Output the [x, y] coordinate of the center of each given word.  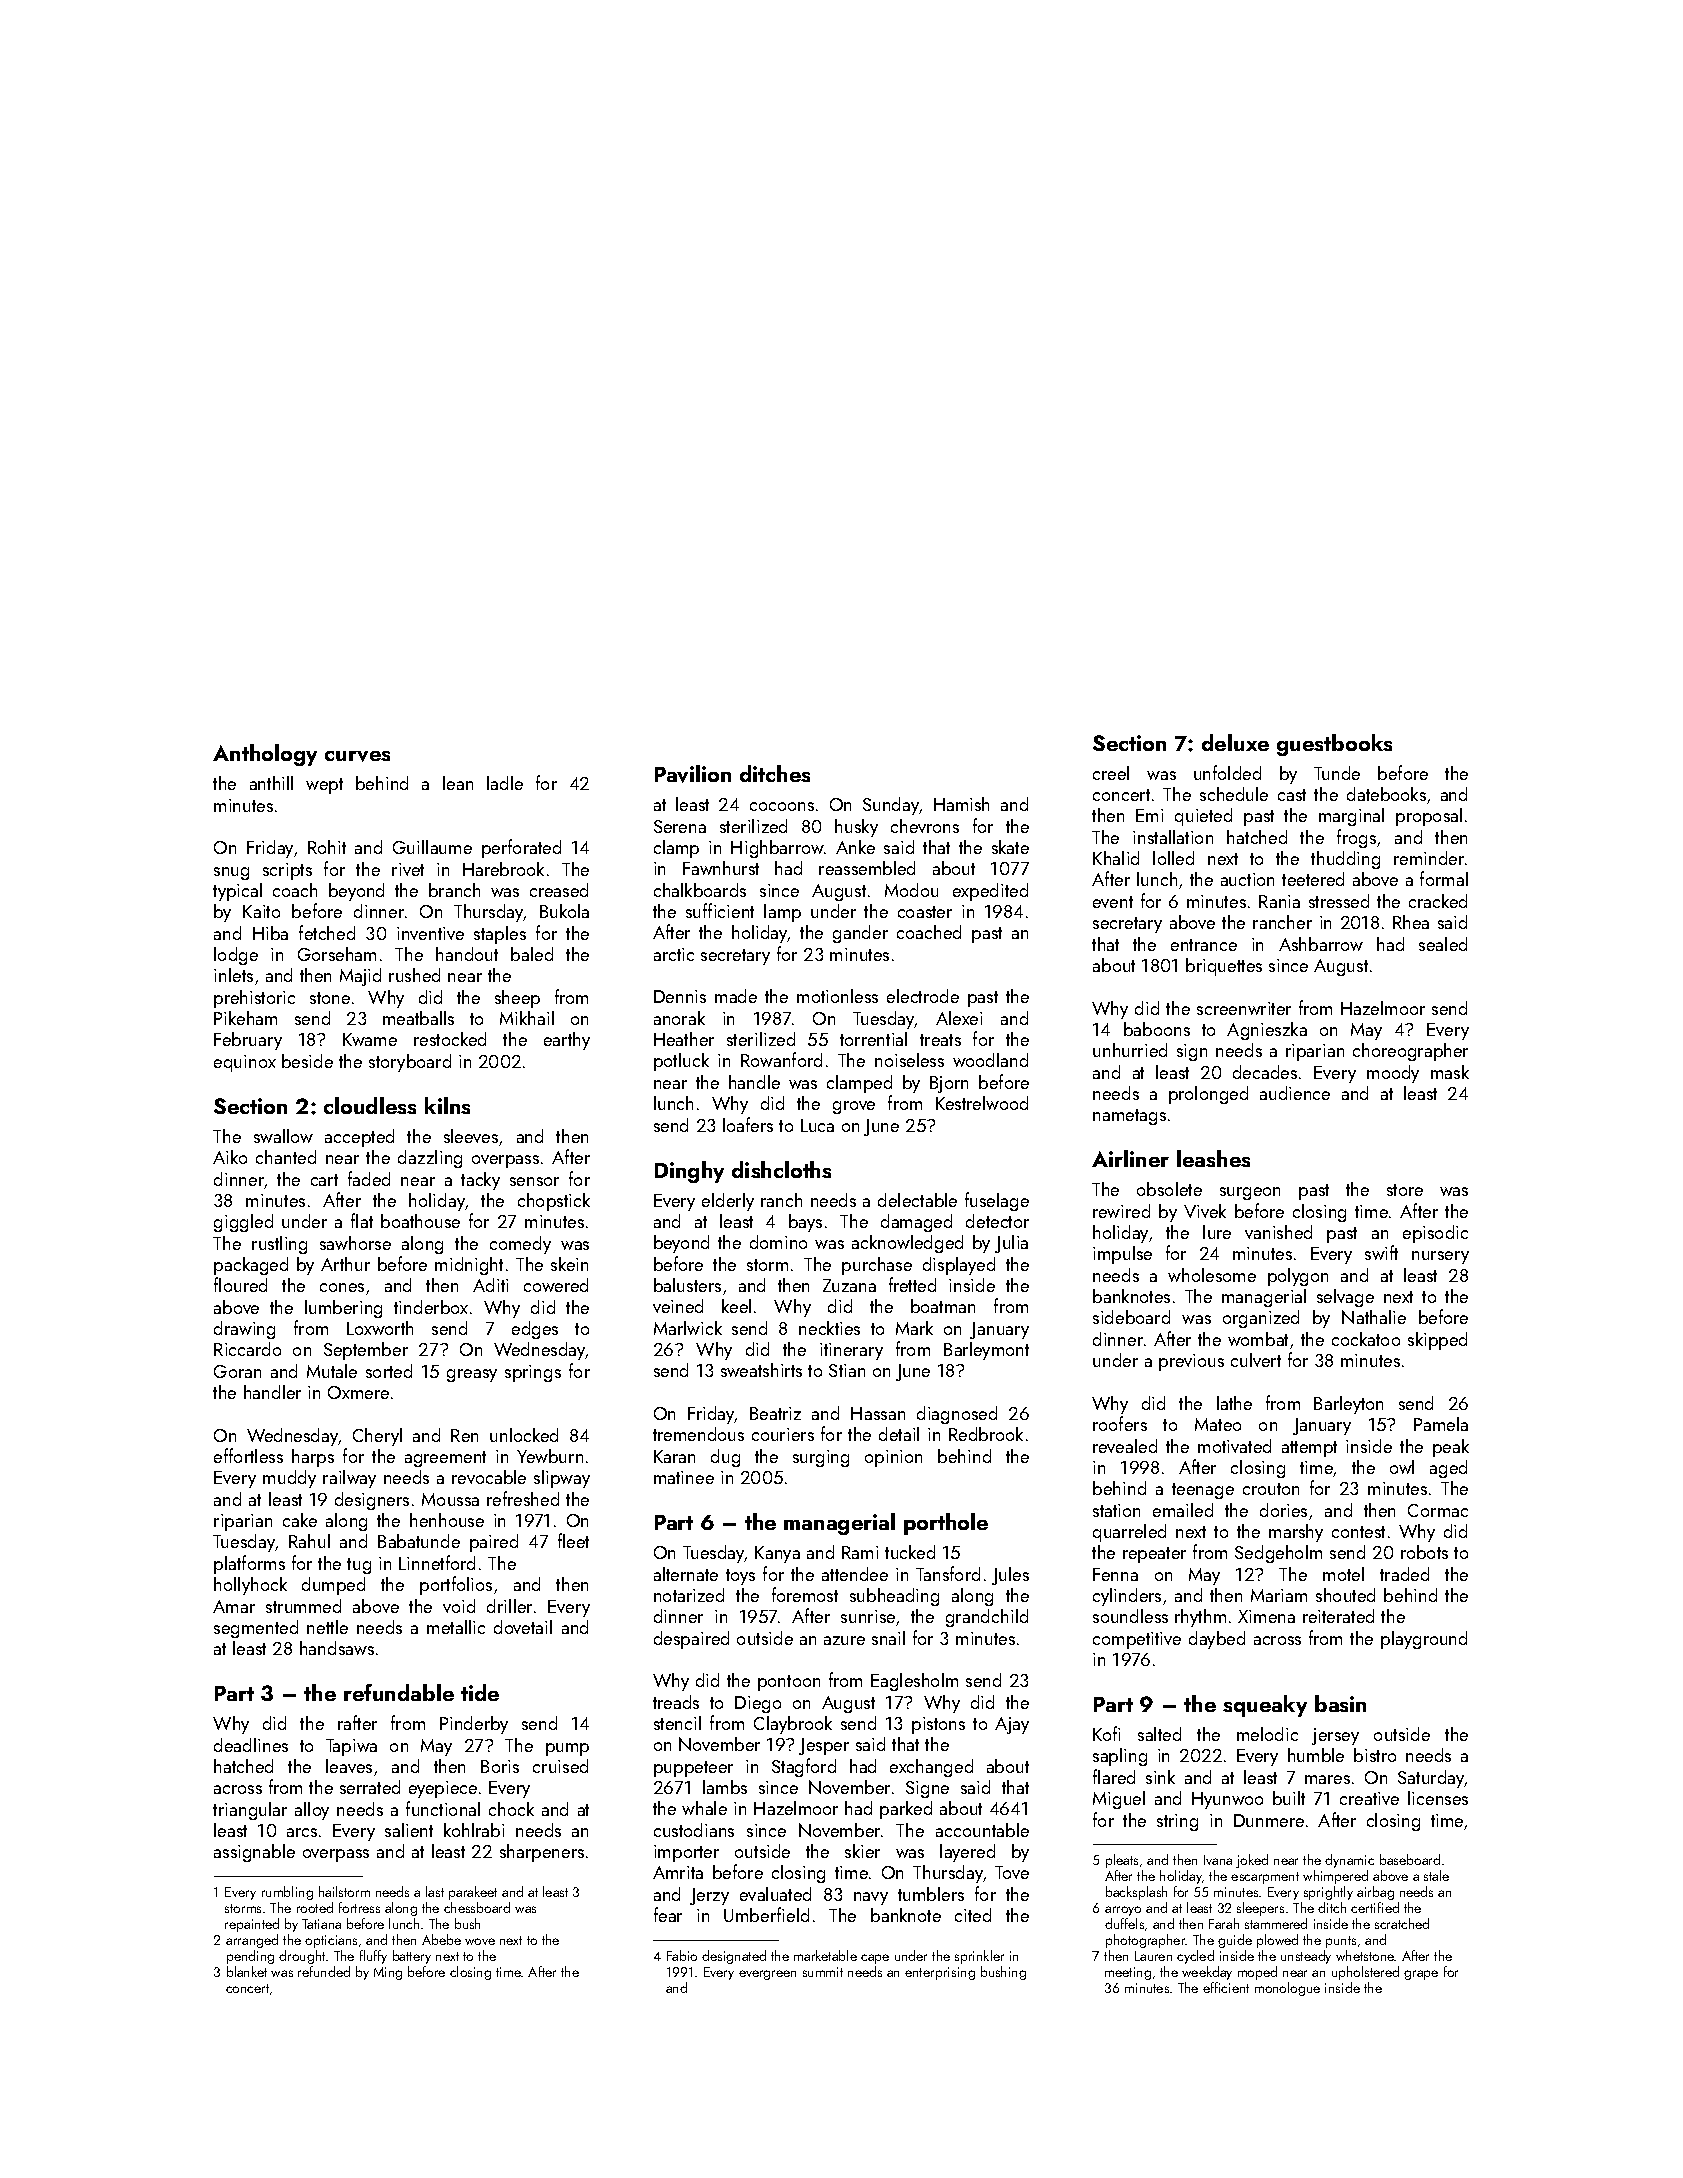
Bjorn [949, 1084]
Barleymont [986, 1351]
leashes [1213, 1158]
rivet [408, 869]
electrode [923, 996]
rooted [315, 1907]
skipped [1437, 1341]
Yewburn [550, 1456]
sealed [1443, 944]
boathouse [420, 1221]
